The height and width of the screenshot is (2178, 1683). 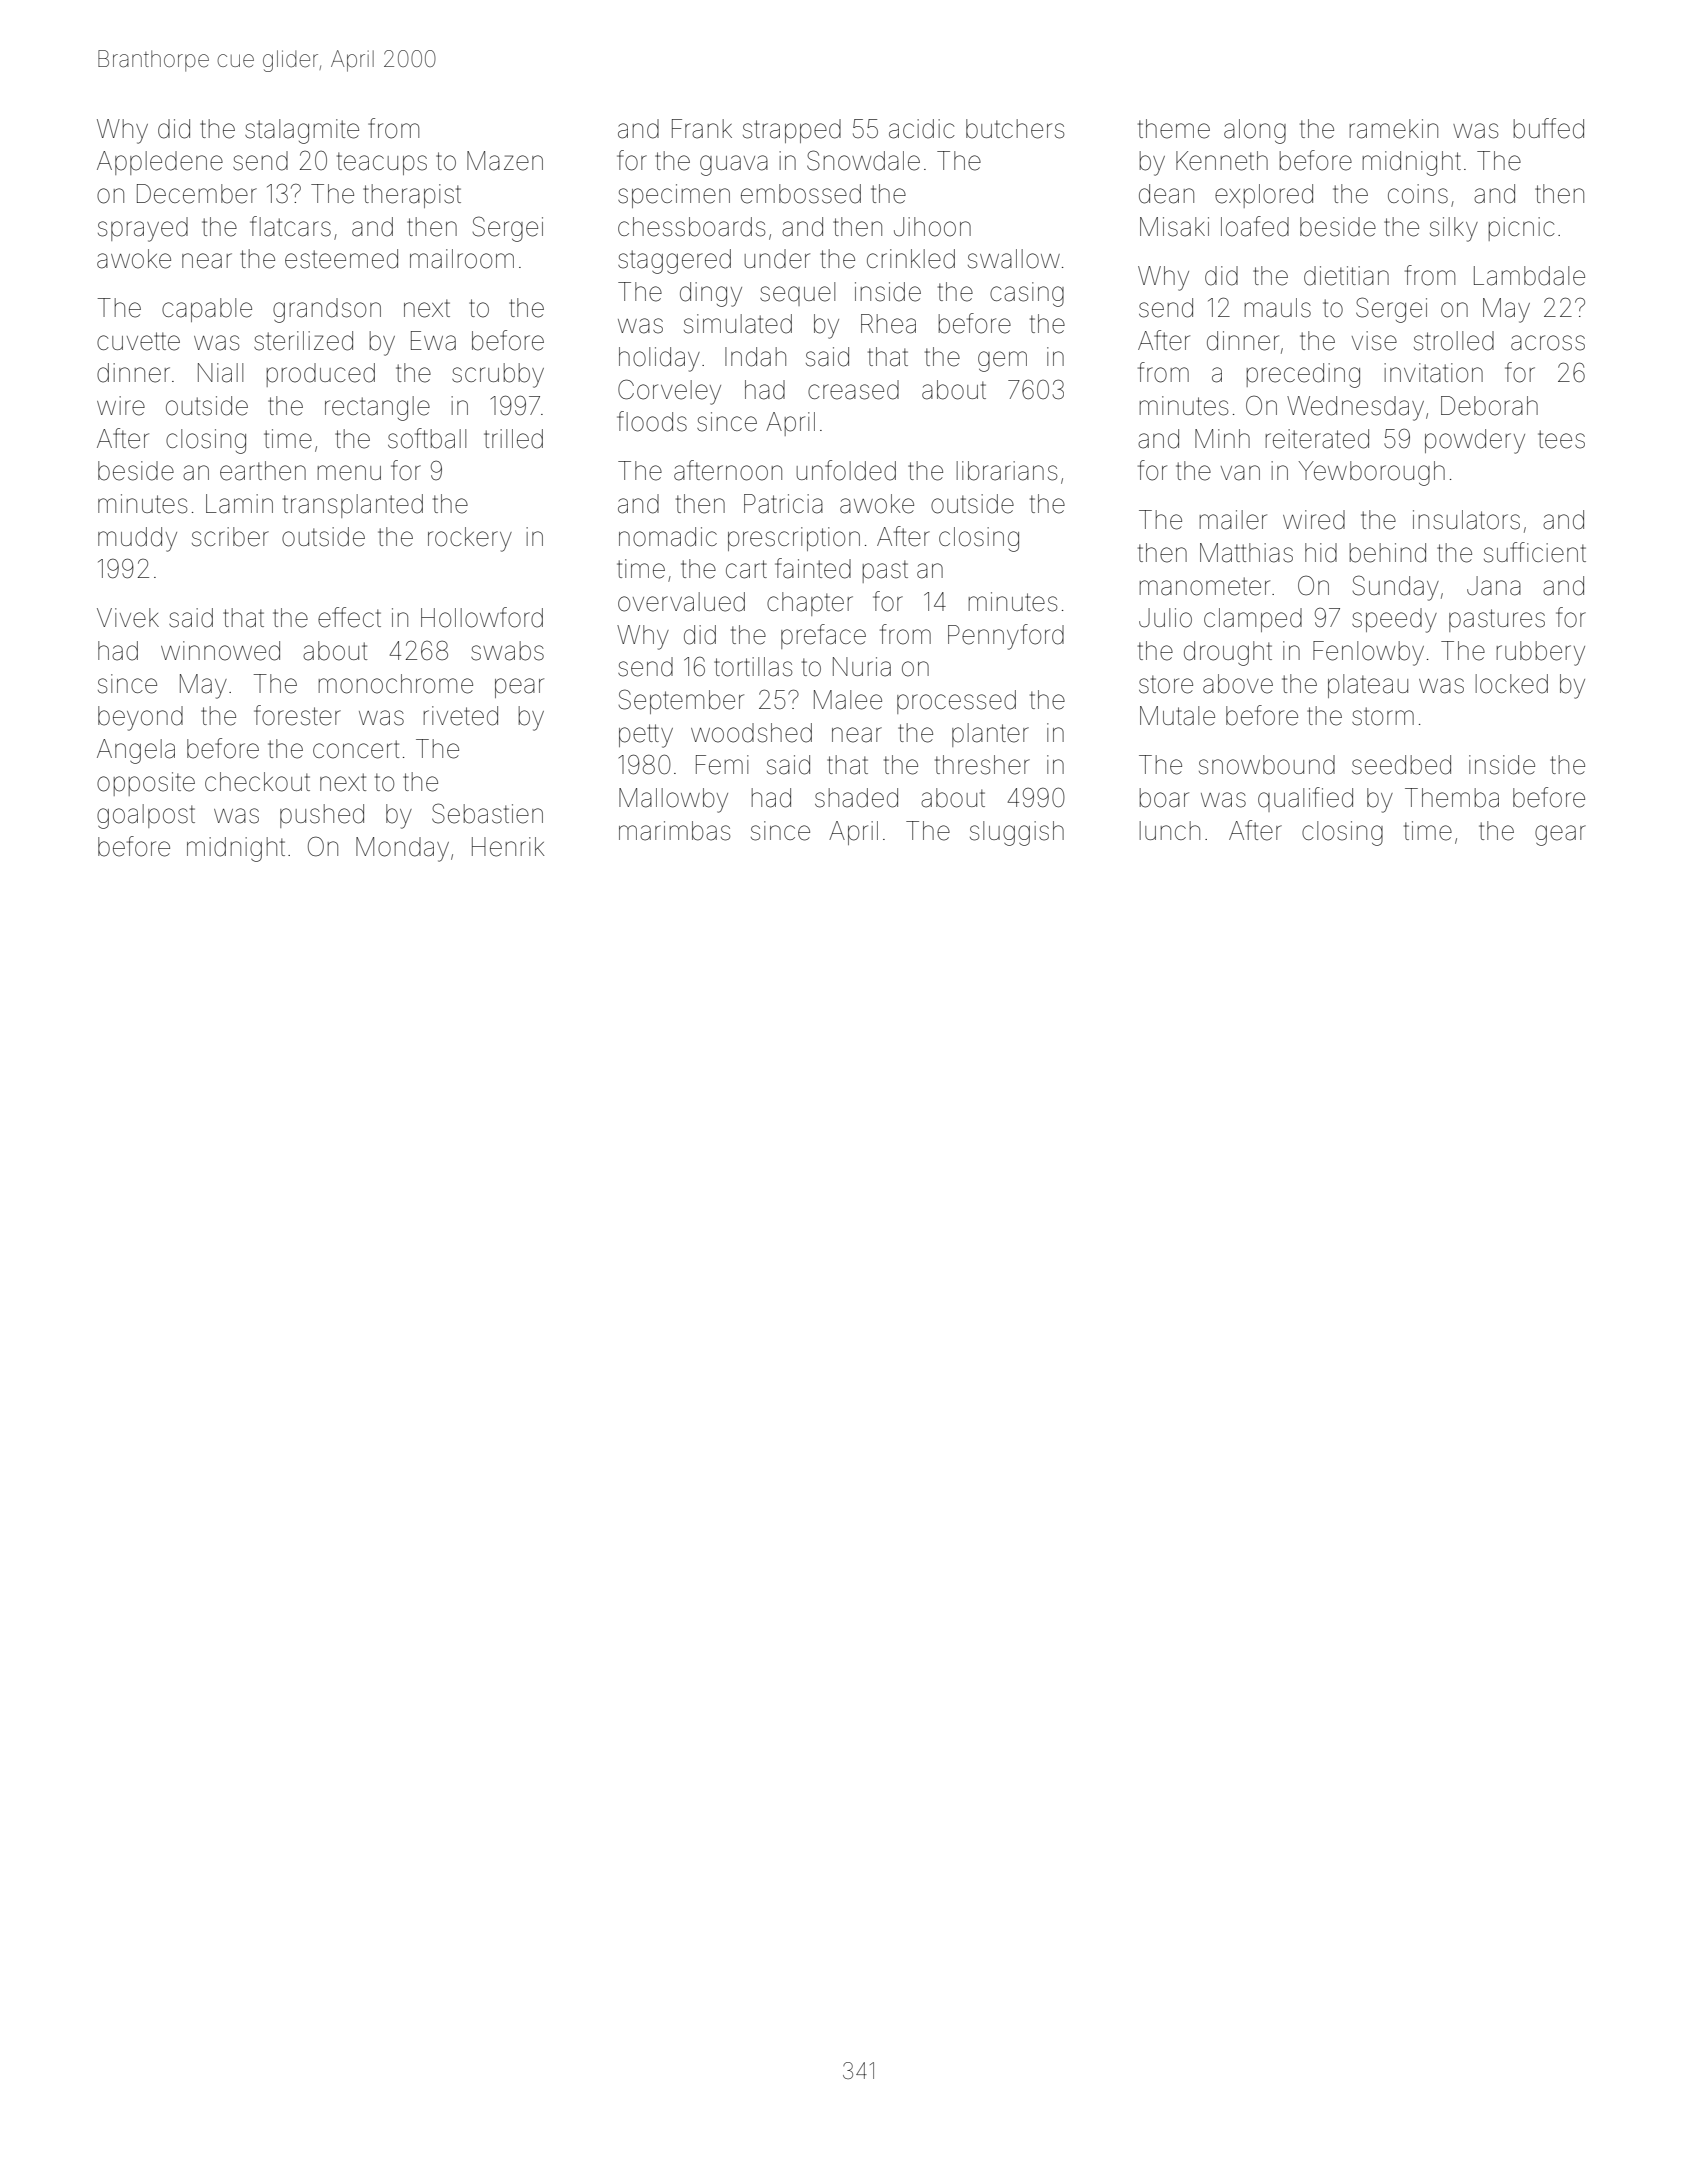 What do you see at coordinates (669, 392) in the screenshot?
I see `Corveley` at bounding box center [669, 392].
